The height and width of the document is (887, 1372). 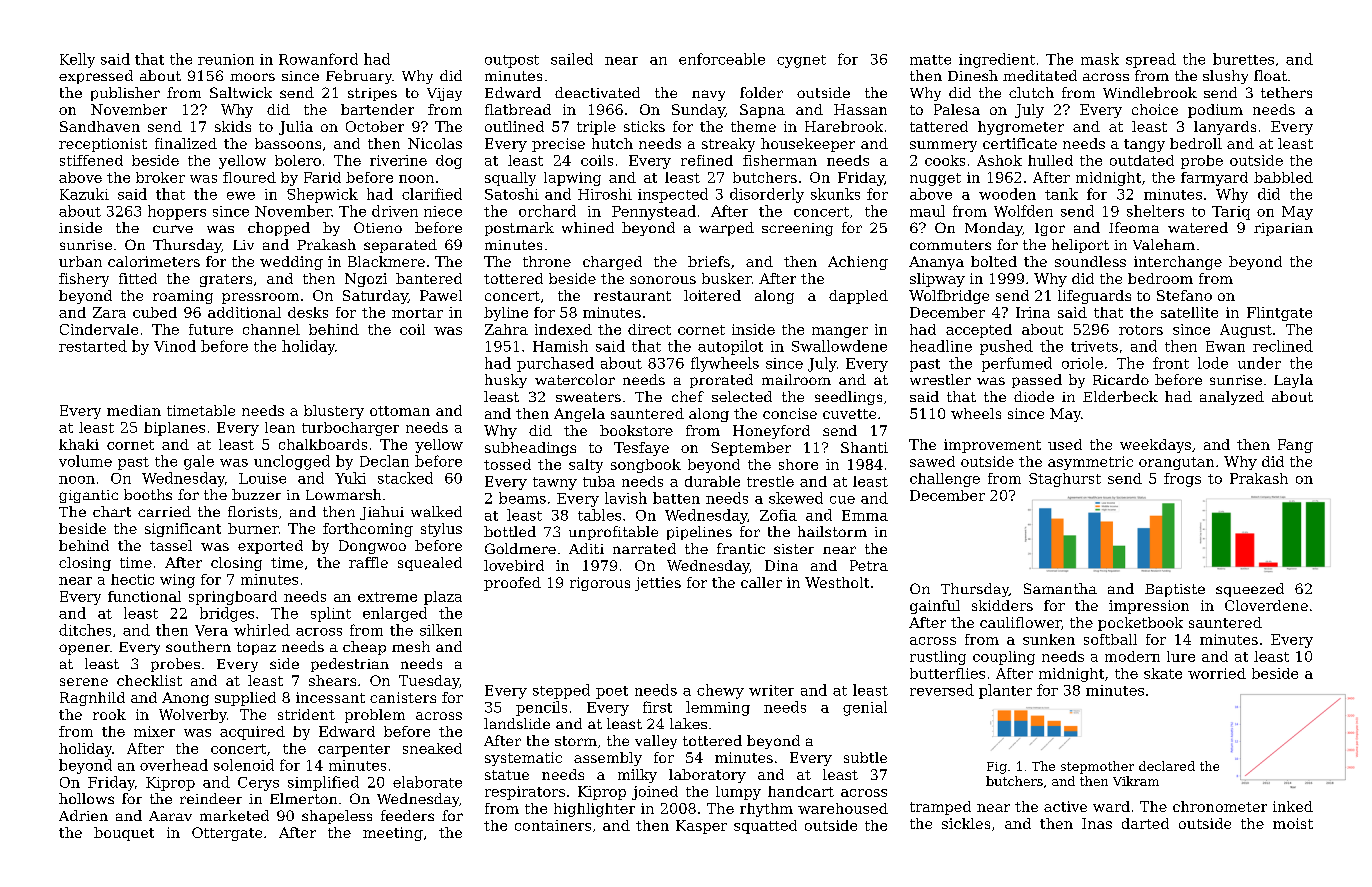 What do you see at coordinates (1080, 246) in the document?
I see `heliport` at bounding box center [1080, 246].
